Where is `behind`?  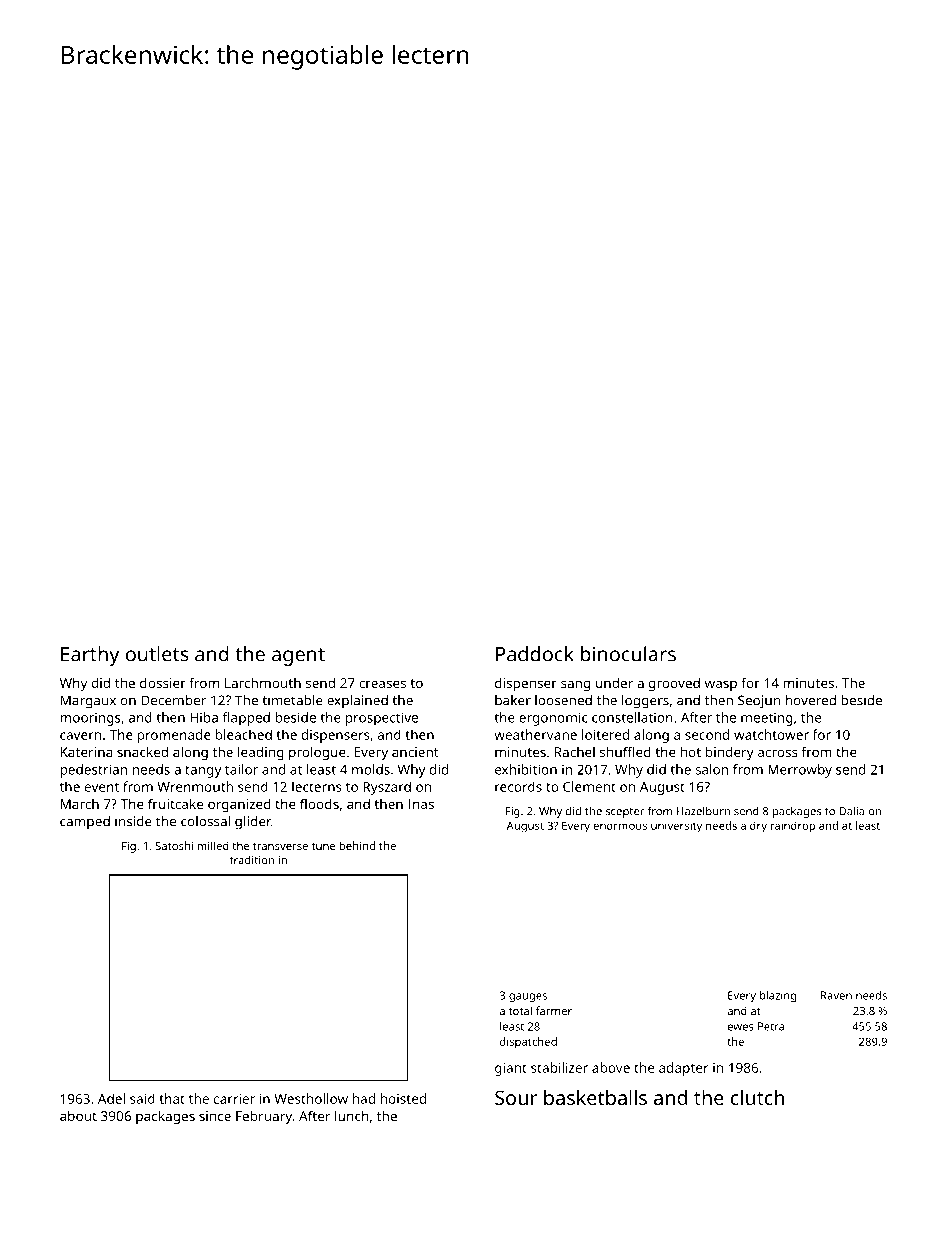 behind is located at coordinates (357, 845).
